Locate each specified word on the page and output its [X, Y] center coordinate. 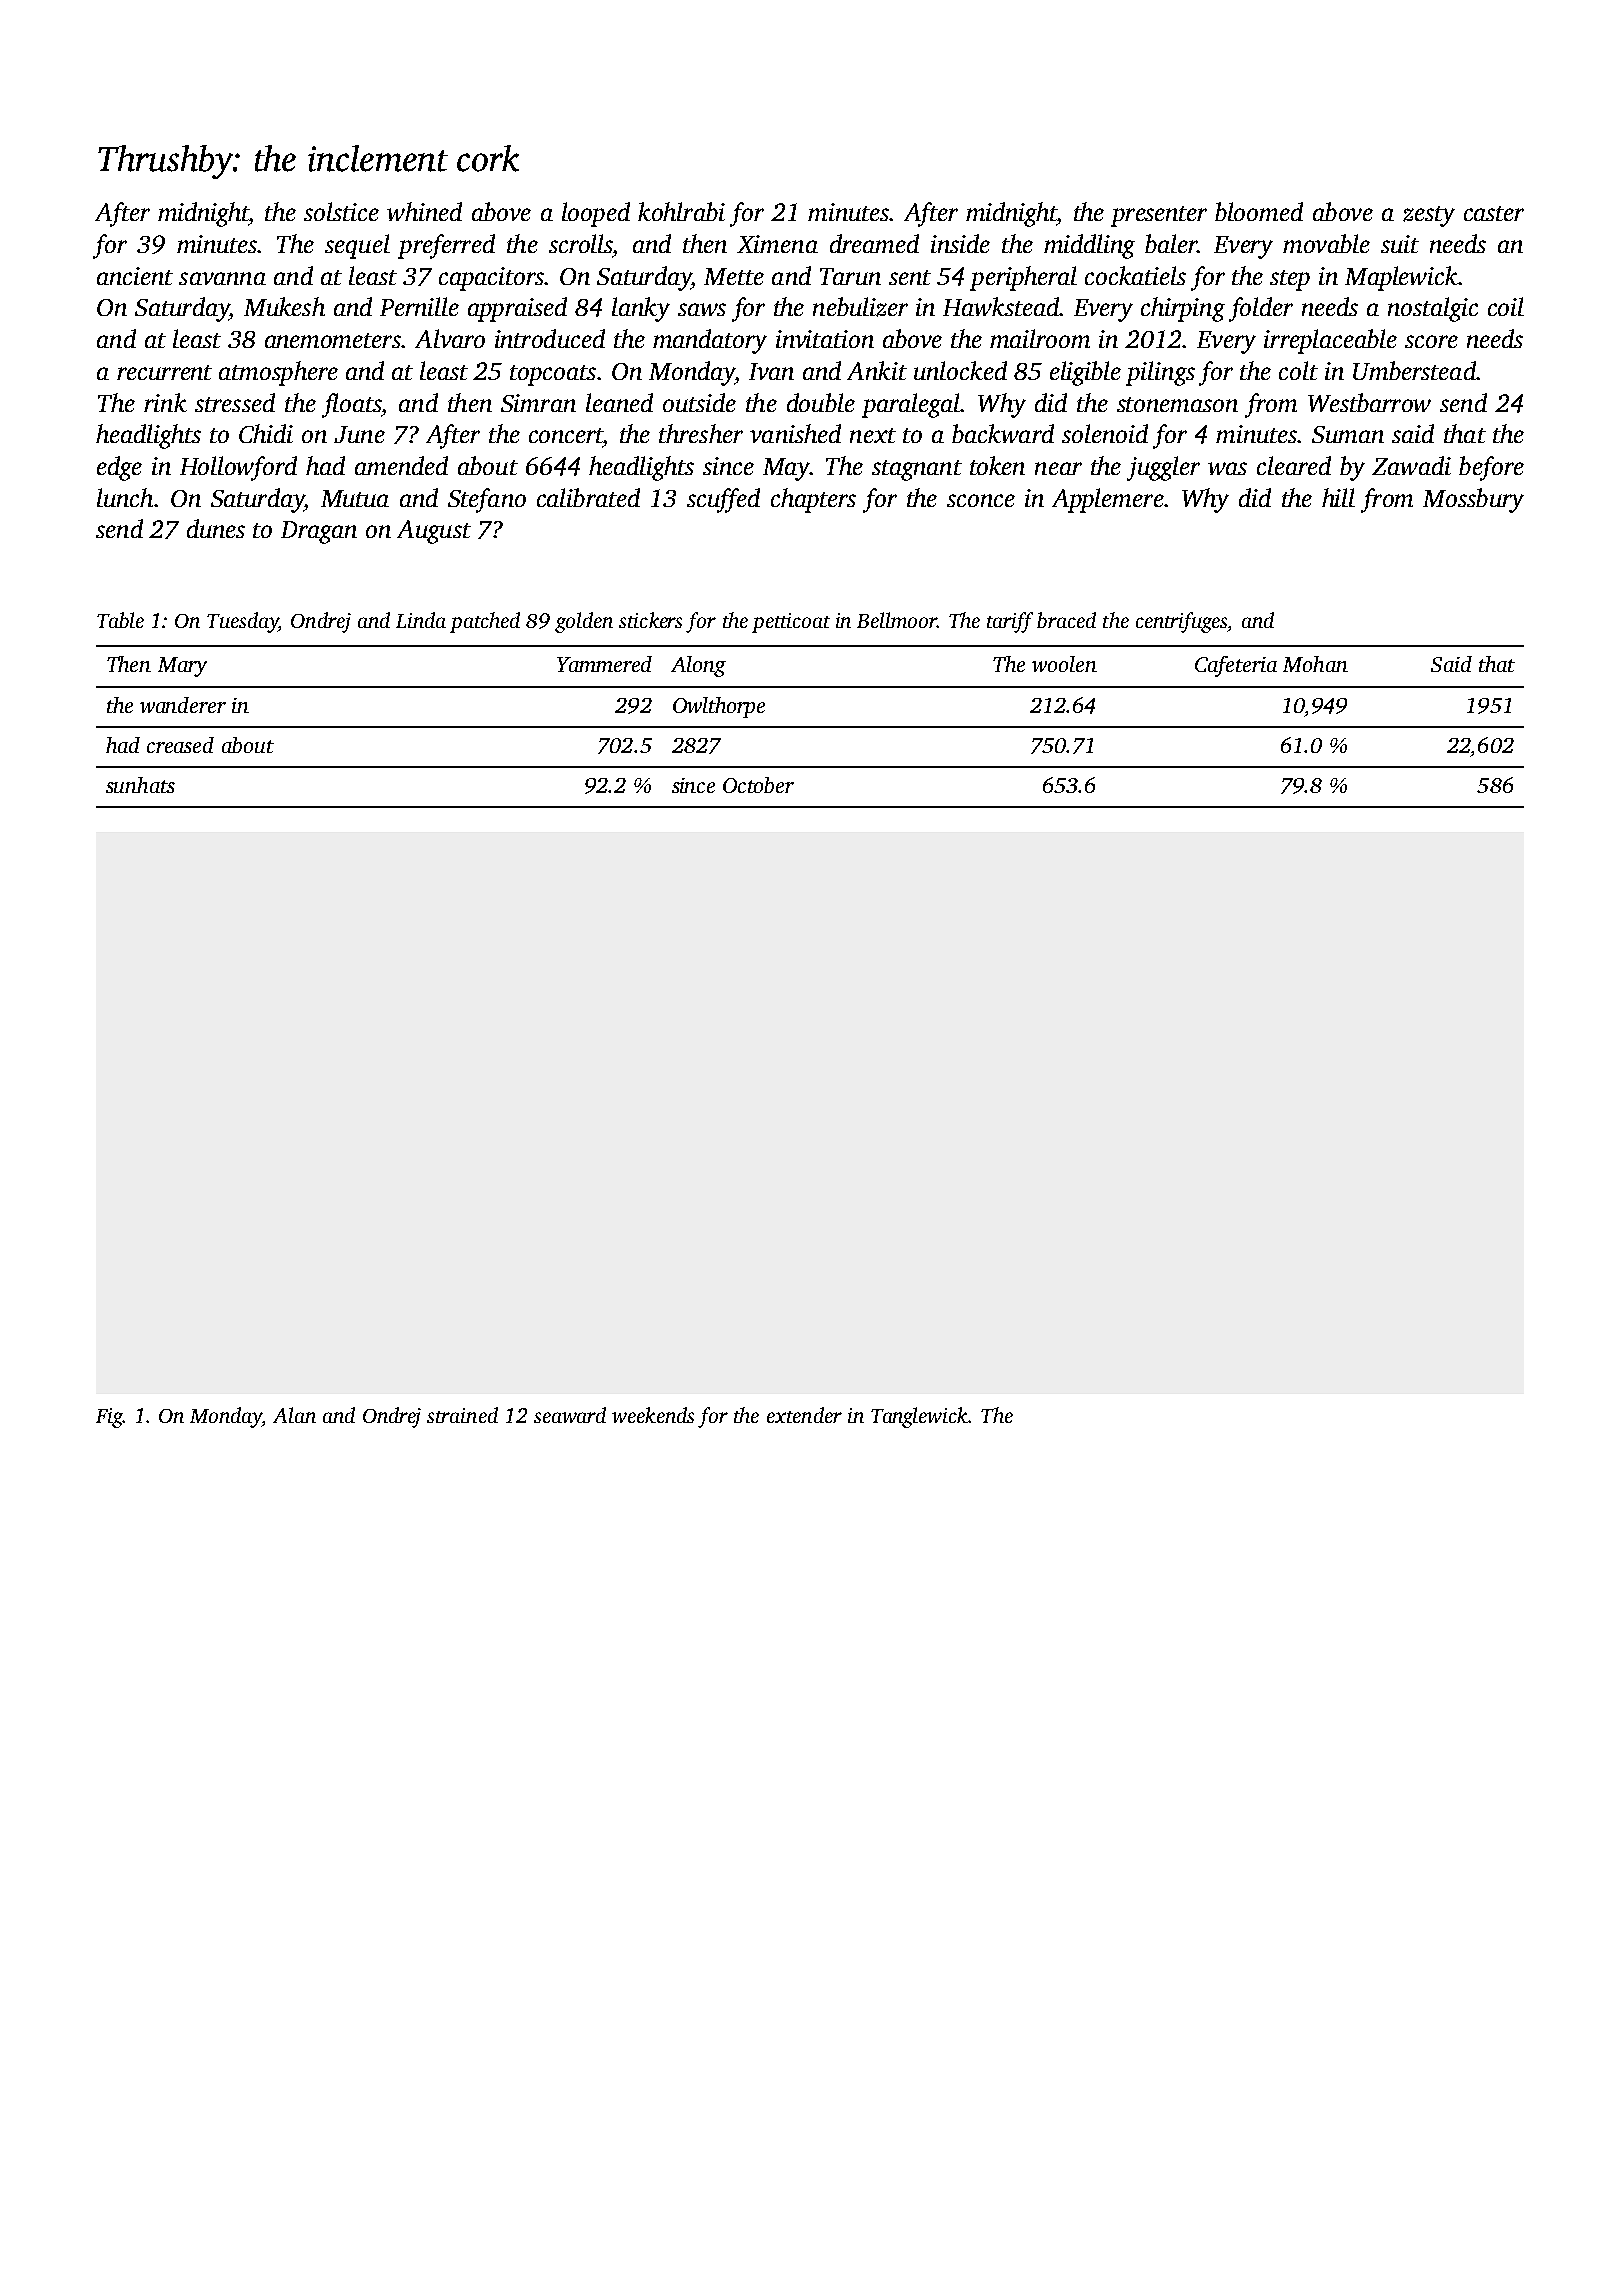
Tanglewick [919, 1417]
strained [462, 1415]
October [758, 785]
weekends [653, 1415]
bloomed [1259, 211]
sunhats [140, 785]
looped [596, 214]
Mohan [1315, 664]
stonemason [1177, 404]
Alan [294, 1415]
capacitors [491, 279]
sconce [981, 500]
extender [804, 1415]
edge [119, 468]
